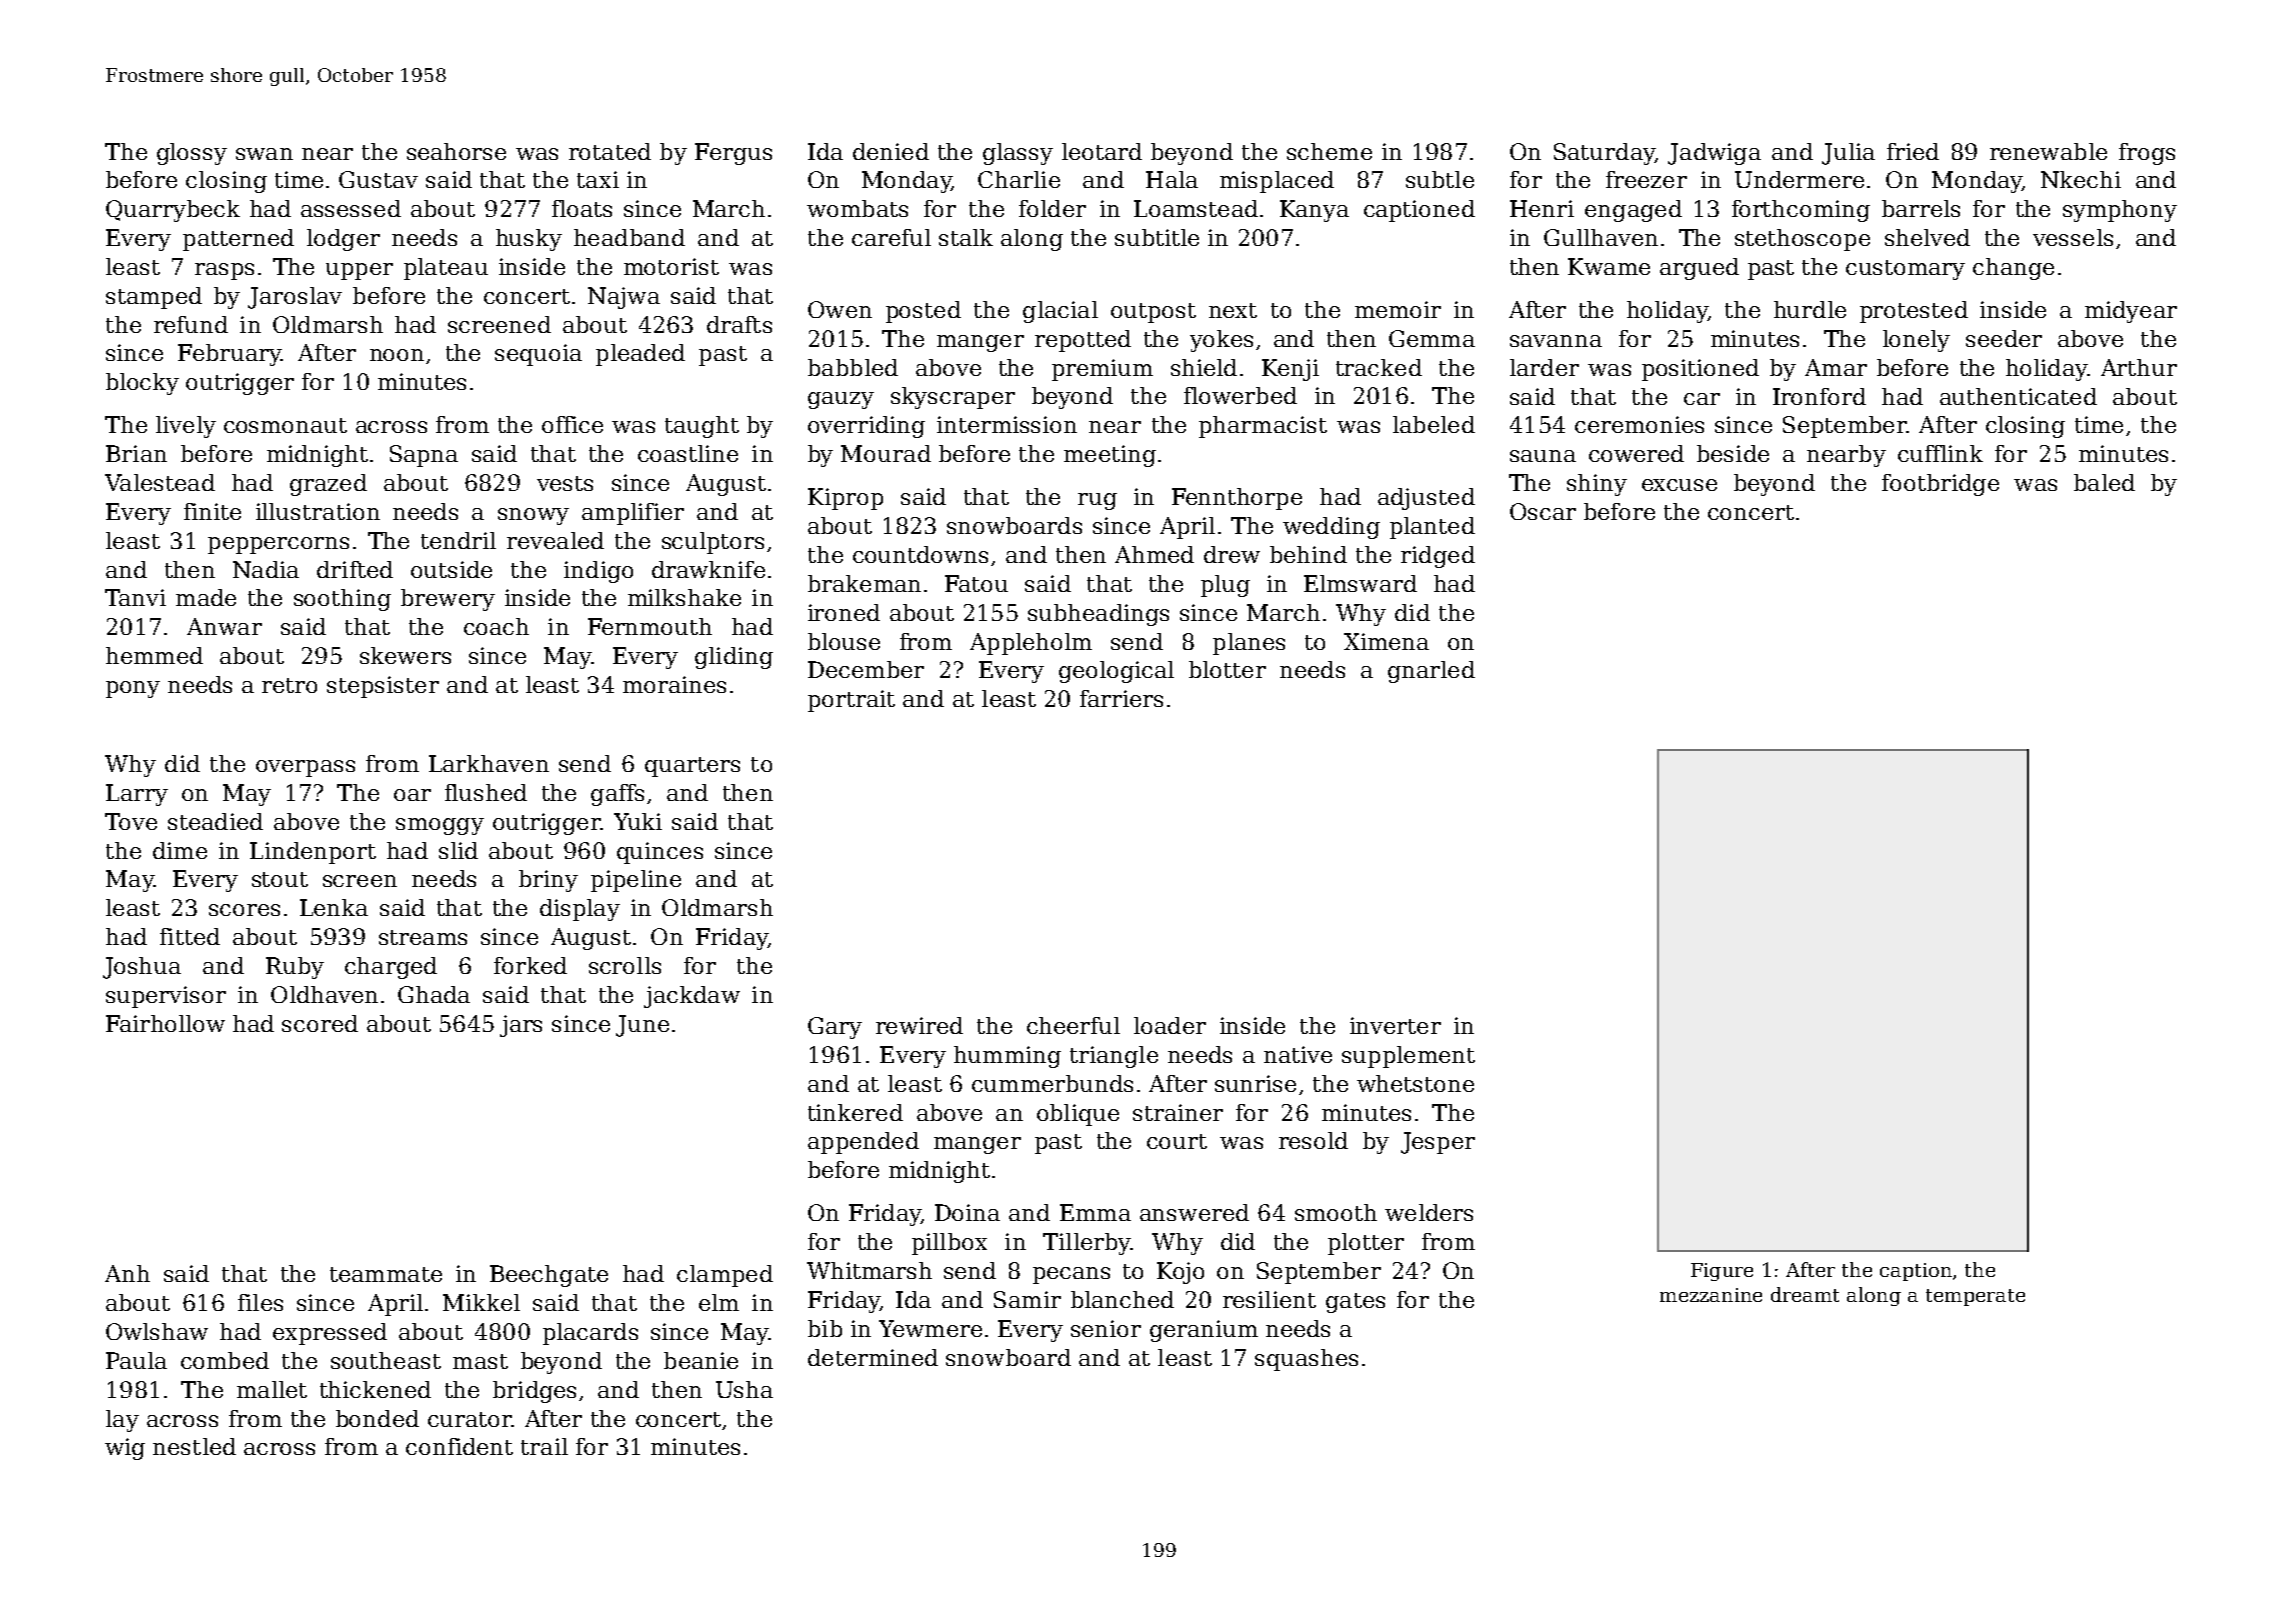 This screenshot has width=2282, height=1614. I want to click on baled, so click(2104, 482).
